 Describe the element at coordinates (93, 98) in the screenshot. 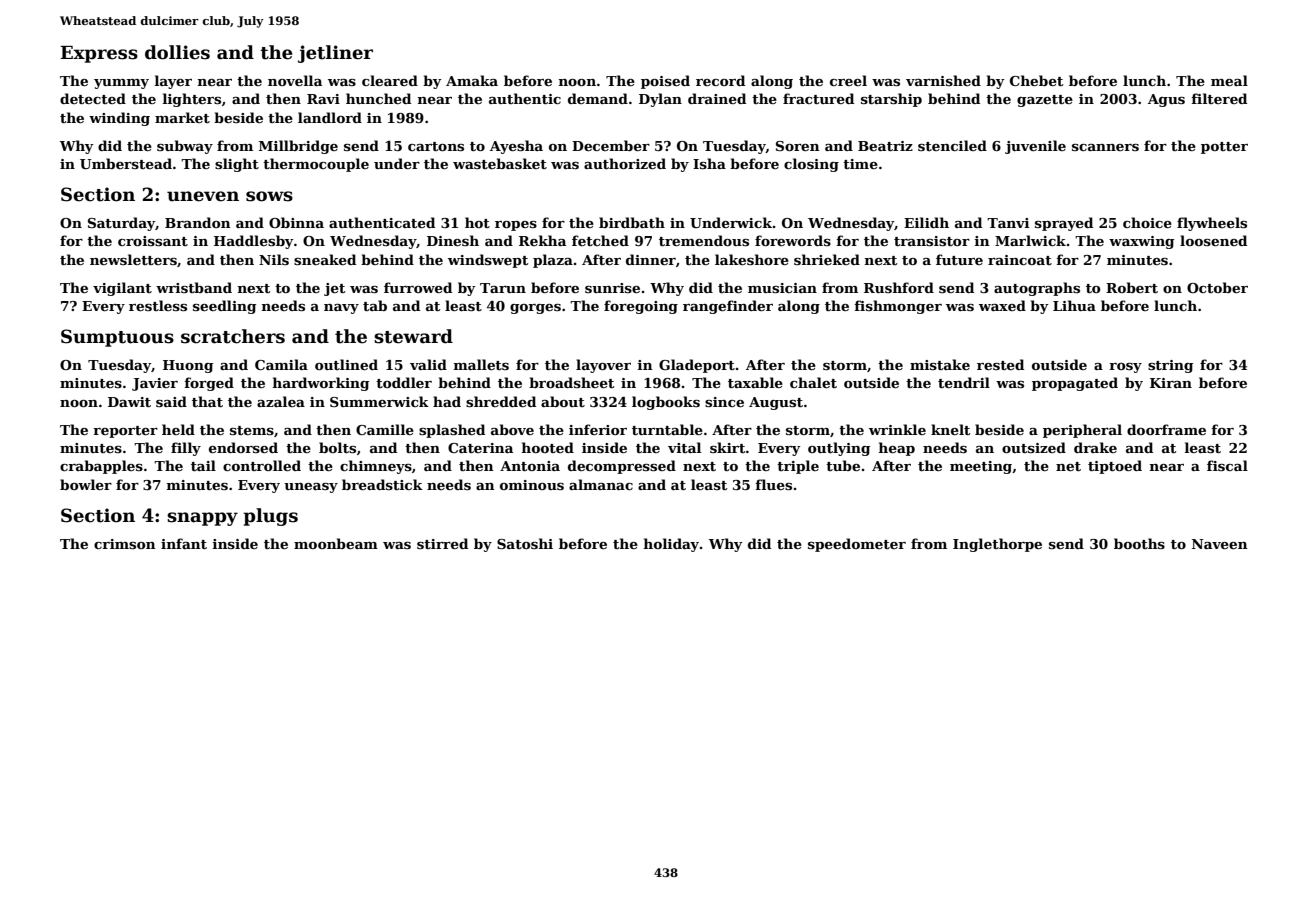

I see `detected` at that location.
